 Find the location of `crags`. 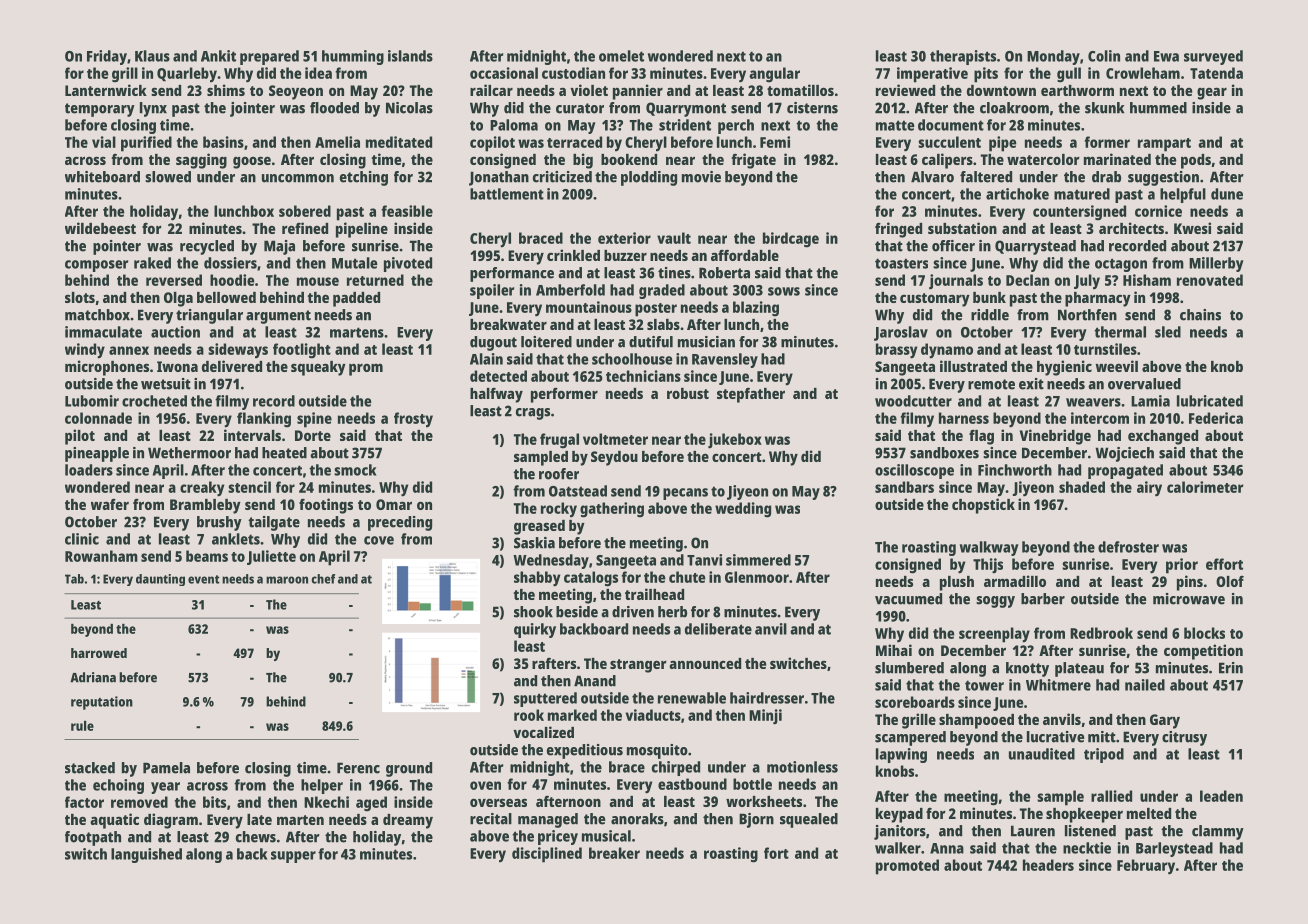

crags is located at coordinates (533, 414).
